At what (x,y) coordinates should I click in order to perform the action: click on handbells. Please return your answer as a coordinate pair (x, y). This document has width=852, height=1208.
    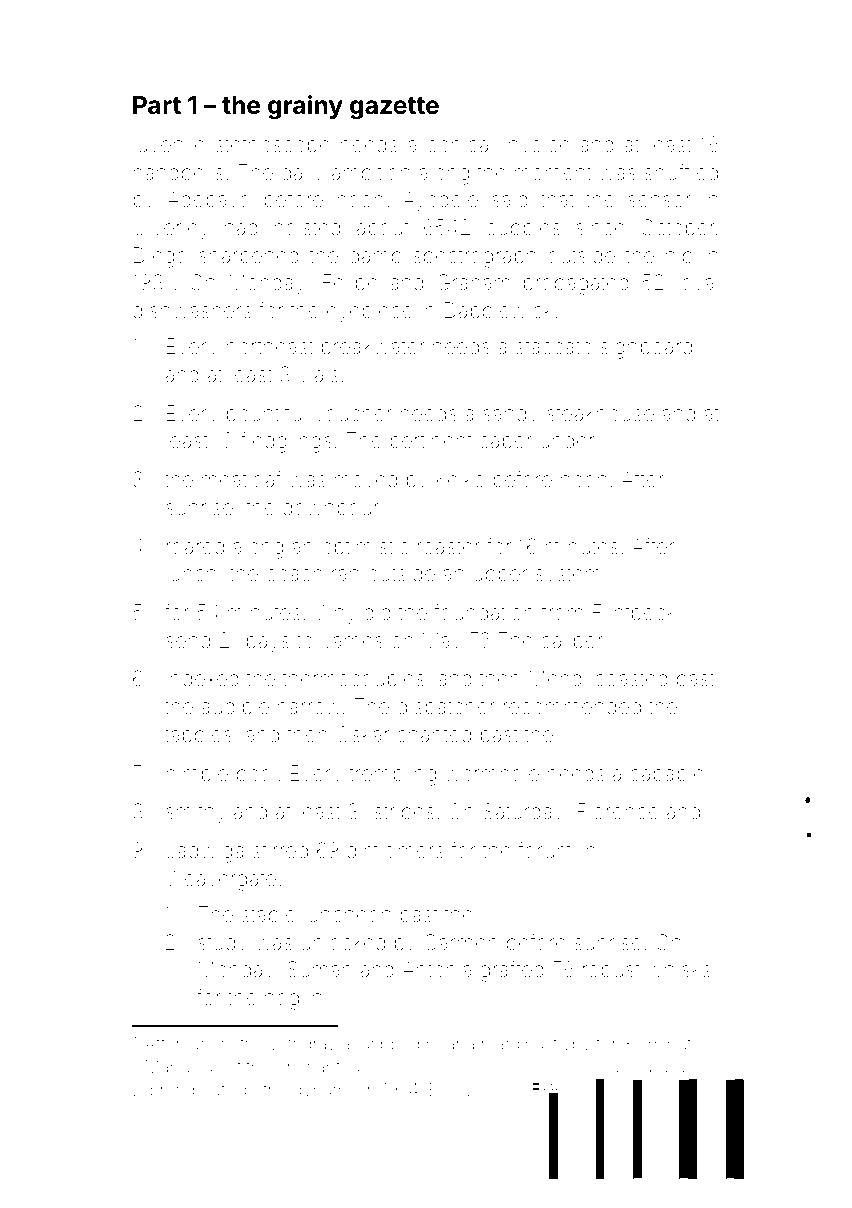
    Looking at the image, I should click on (178, 172).
